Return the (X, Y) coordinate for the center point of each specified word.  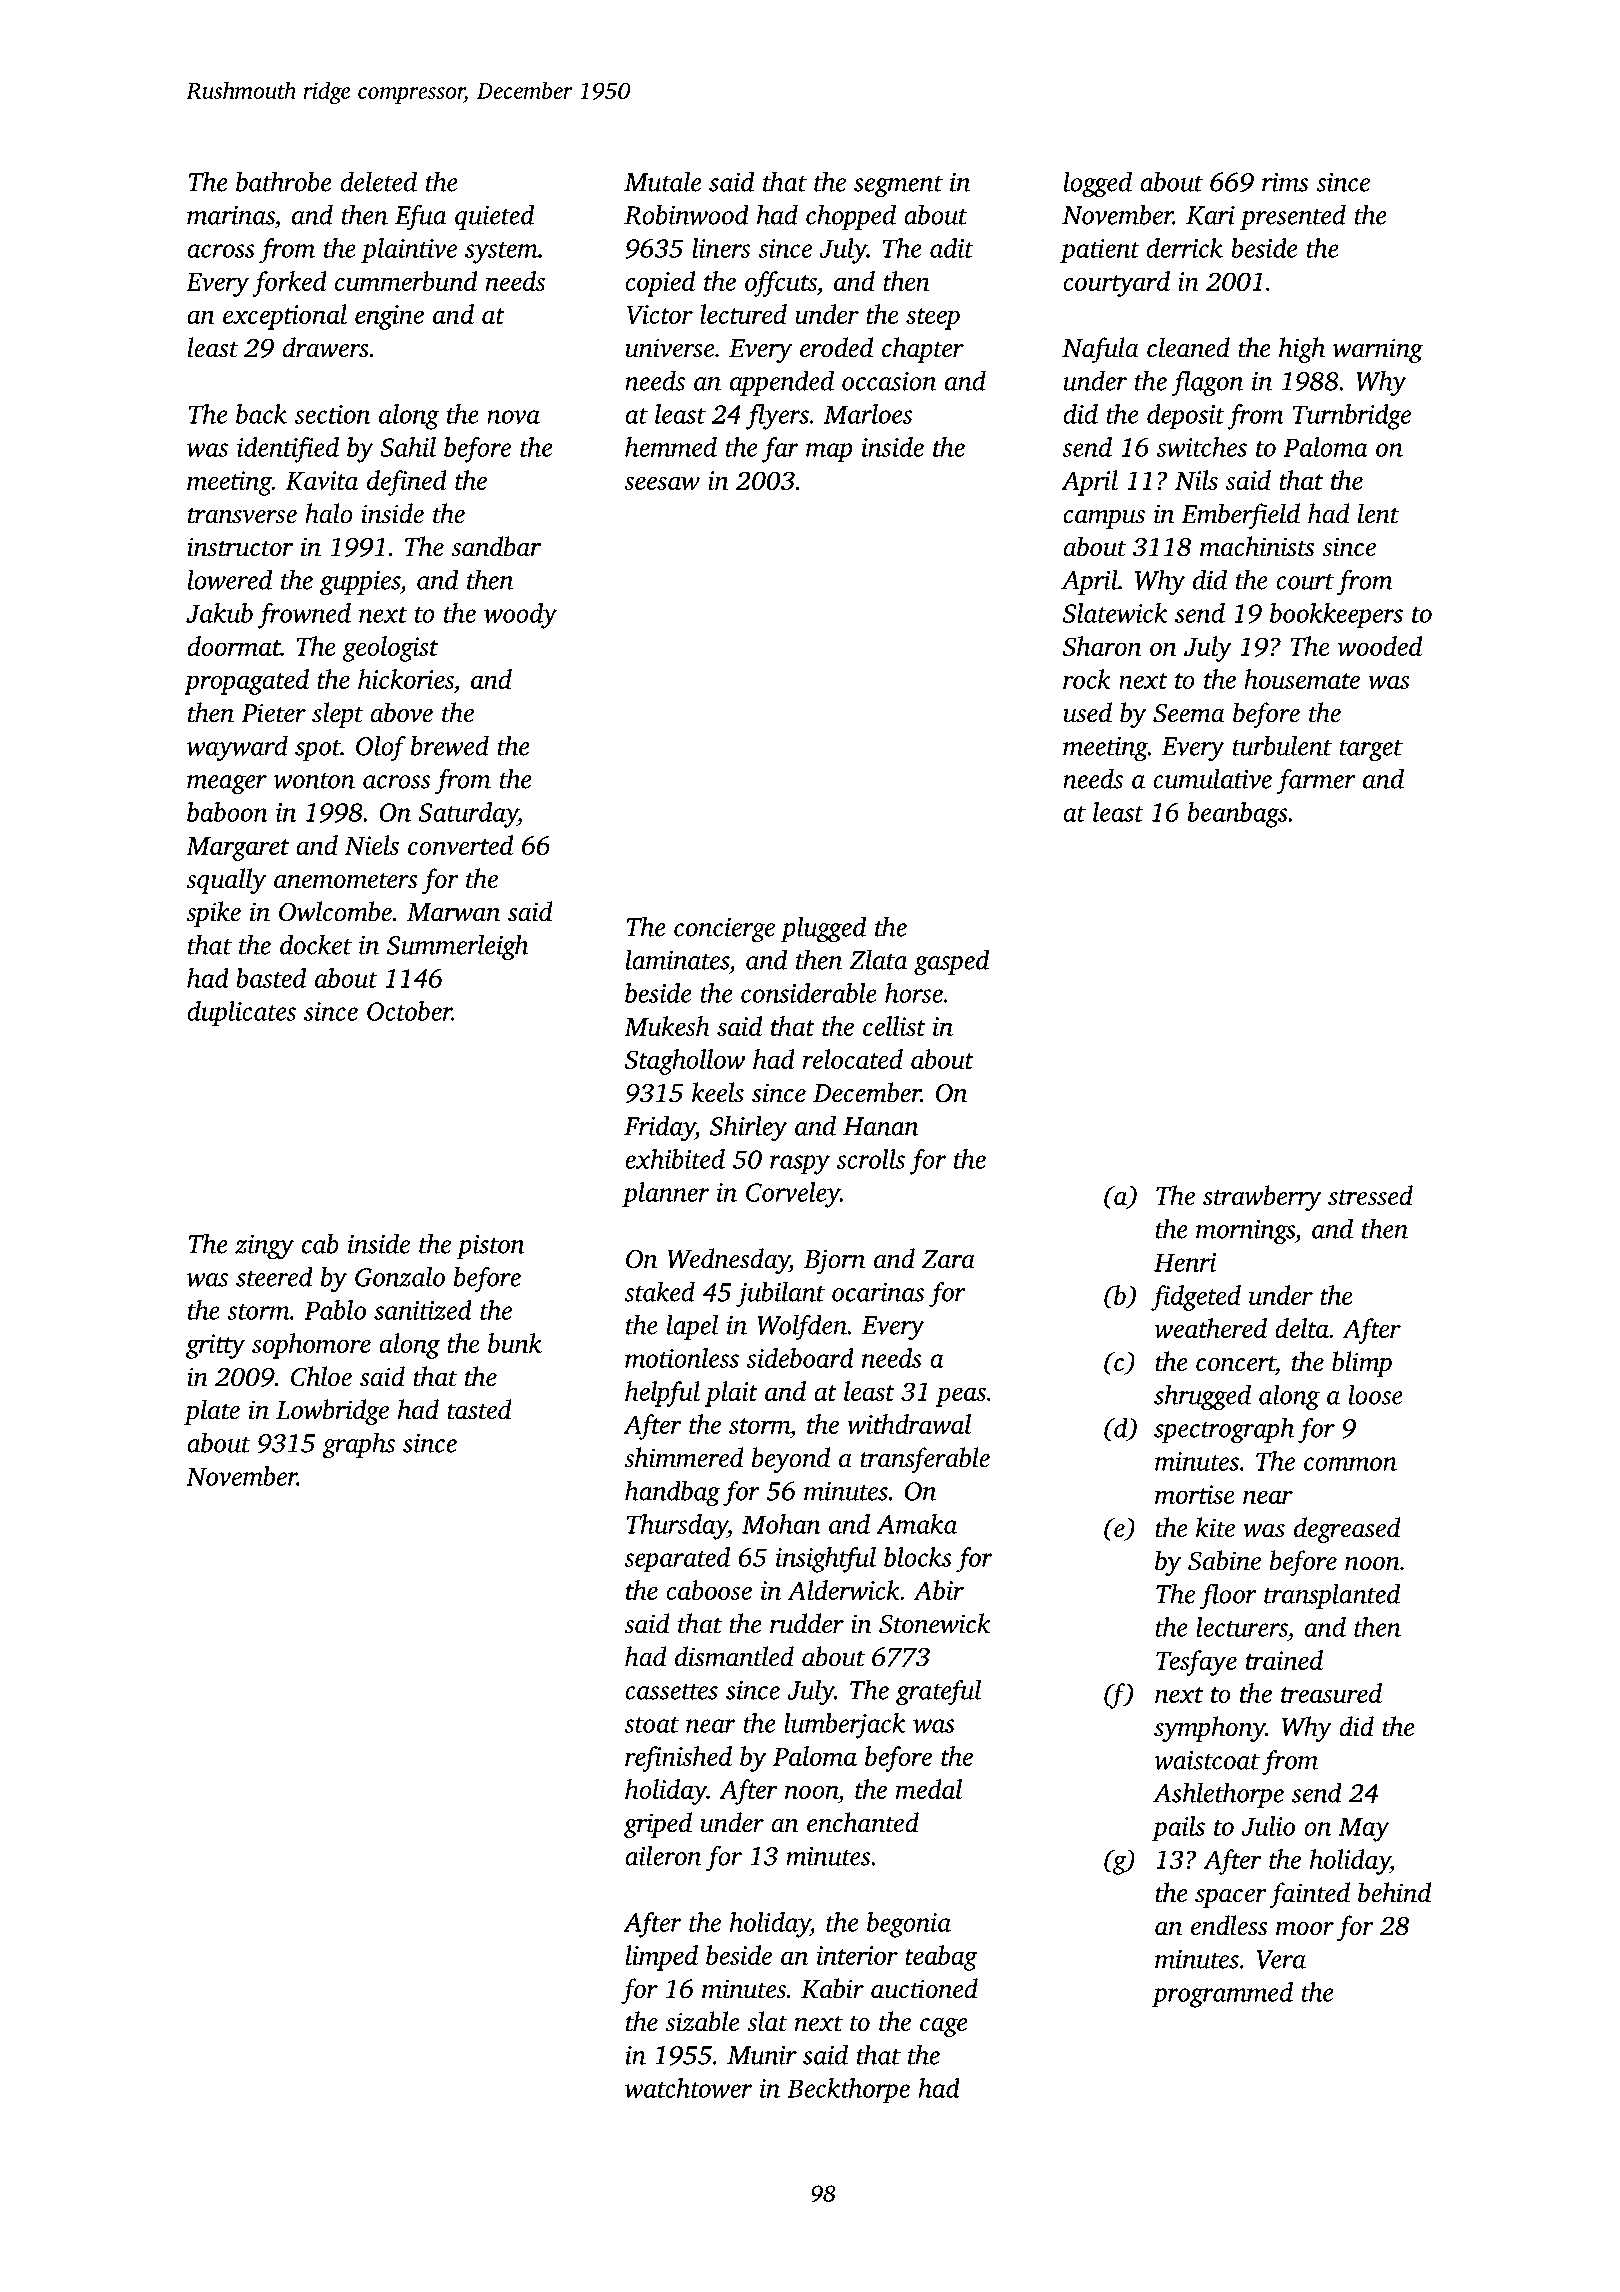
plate (212, 1412)
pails (1178, 1829)
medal (929, 1789)
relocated (853, 1059)
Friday (659, 1128)
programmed (1222, 1995)
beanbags (1238, 815)
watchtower (688, 2088)
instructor (240, 547)
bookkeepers (1336, 615)
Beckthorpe (848, 2090)
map (829, 453)
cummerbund (406, 281)
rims (1285, 182)
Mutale (662, 181)
